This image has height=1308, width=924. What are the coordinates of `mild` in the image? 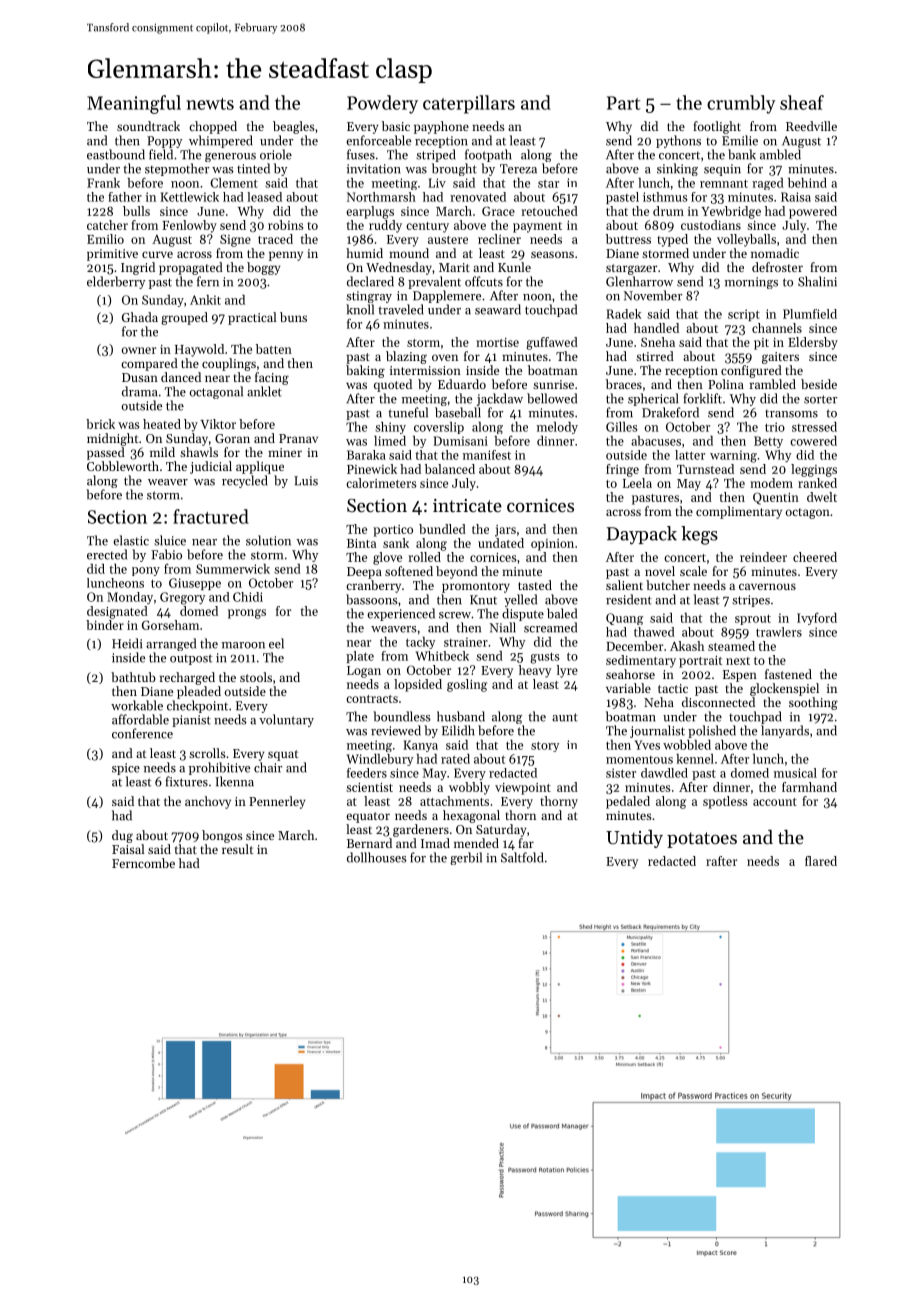 It's located at (162, 452).
